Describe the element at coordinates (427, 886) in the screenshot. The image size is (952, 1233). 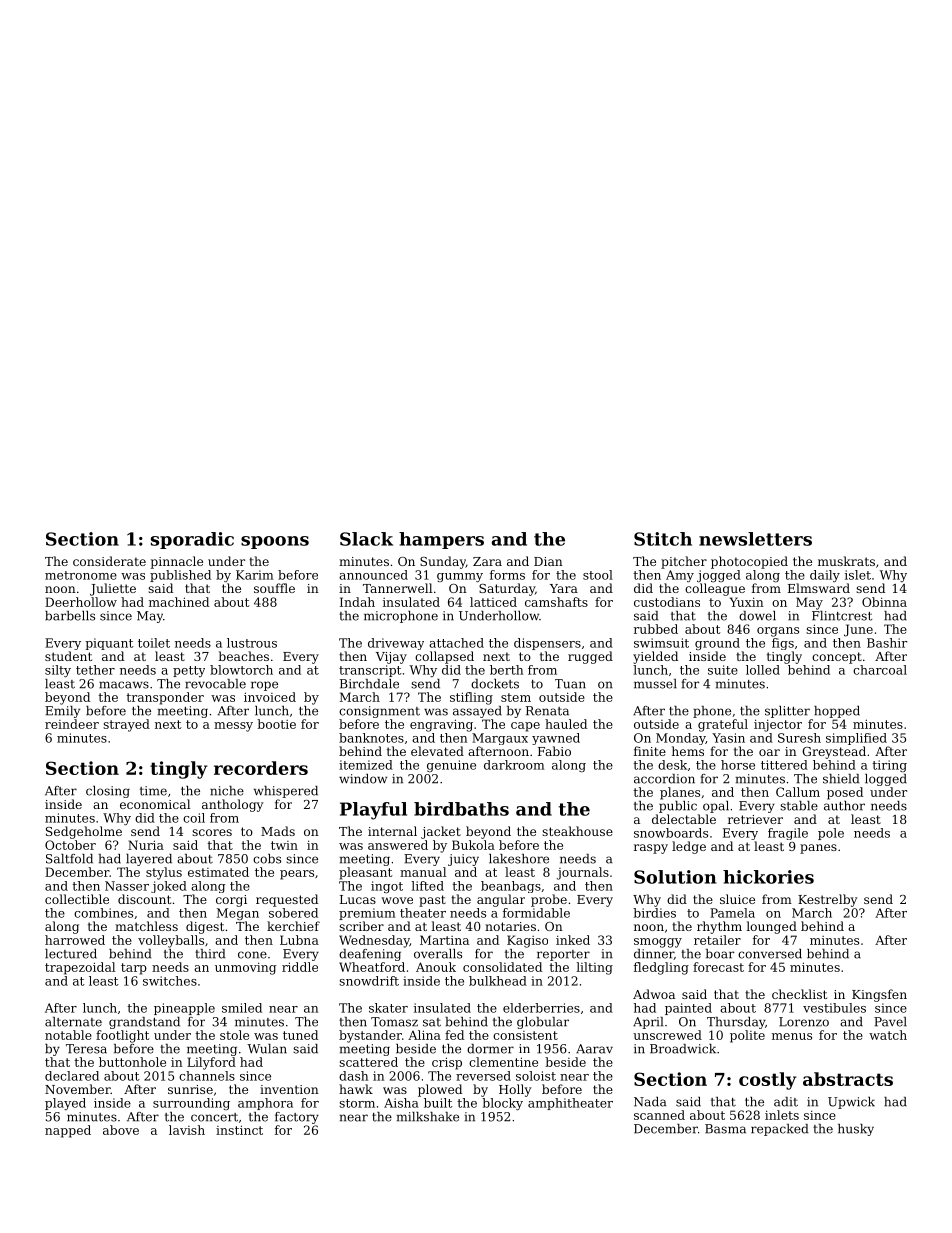
I see `lifted` at that location.
